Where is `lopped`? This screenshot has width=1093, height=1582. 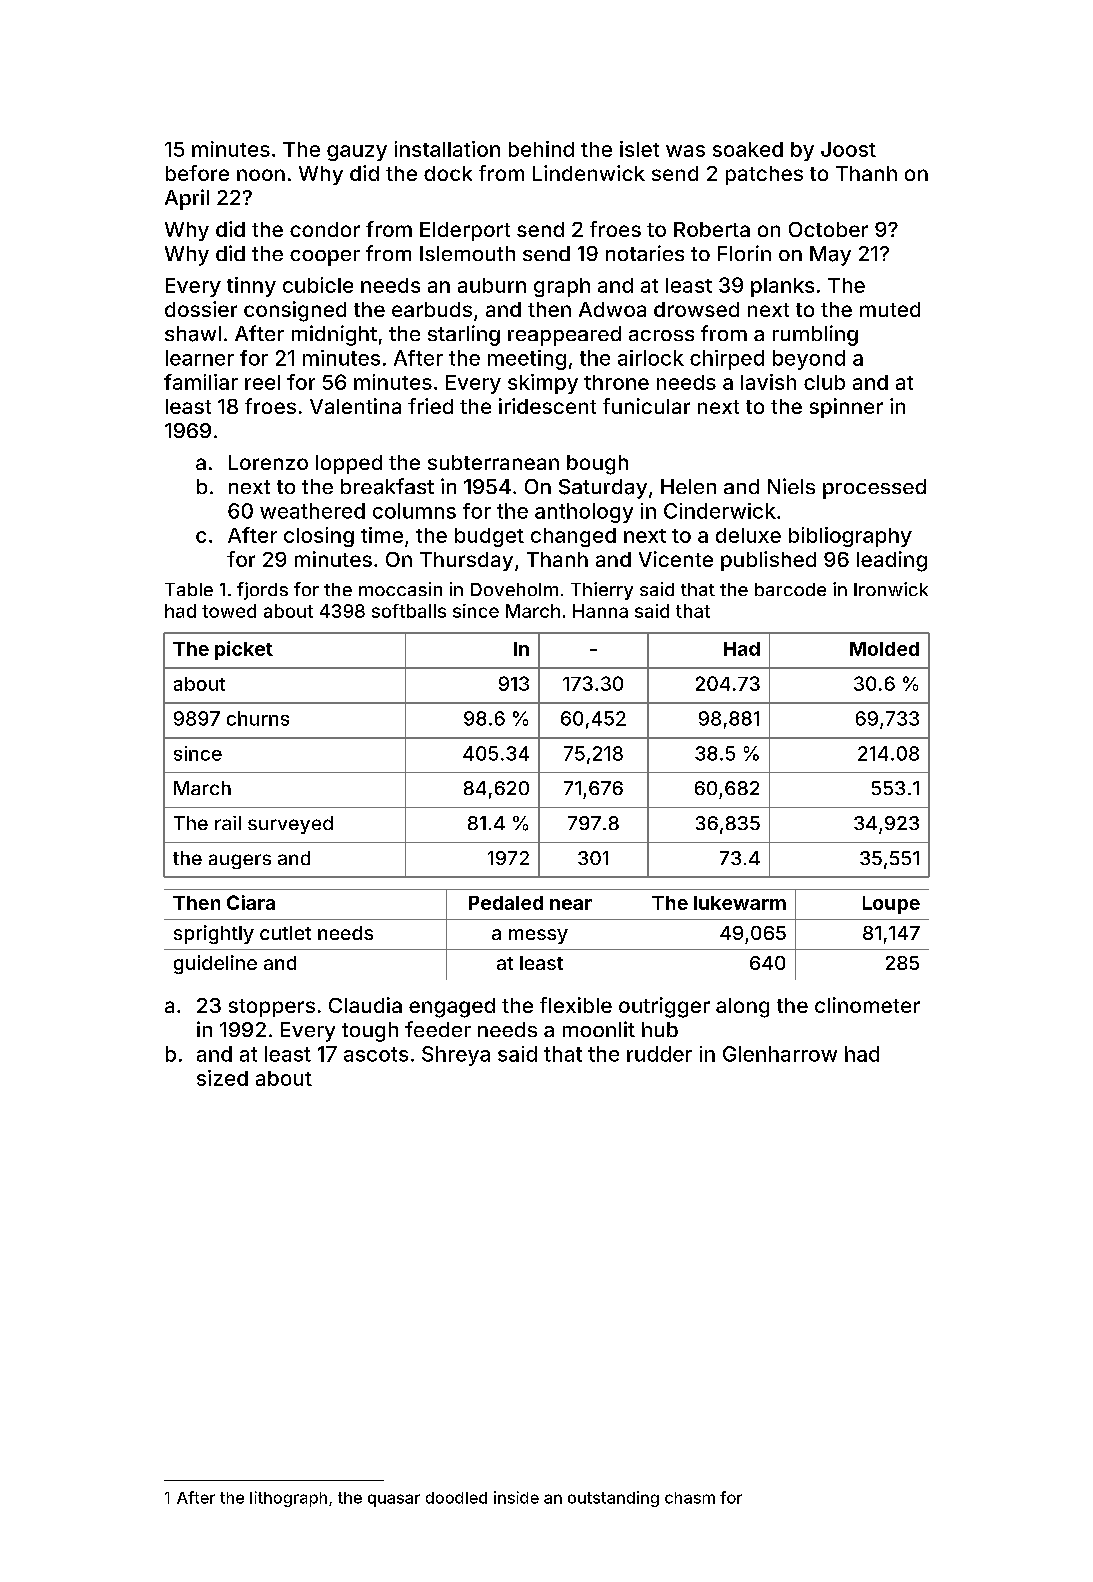 lopped is located at coordinates (349, 464).
